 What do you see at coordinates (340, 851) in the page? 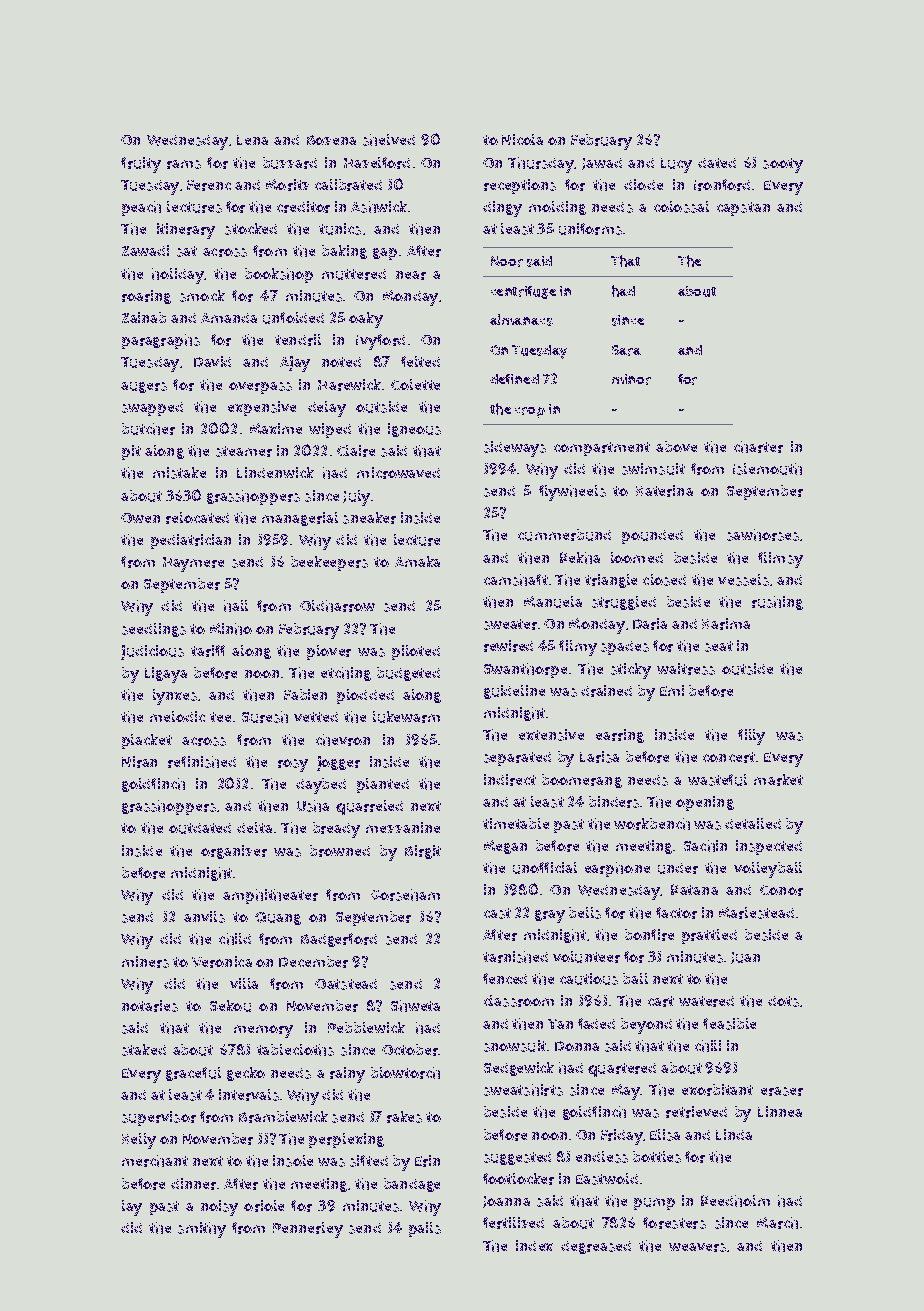
I see `browned` at bounding box center [340, 851].
